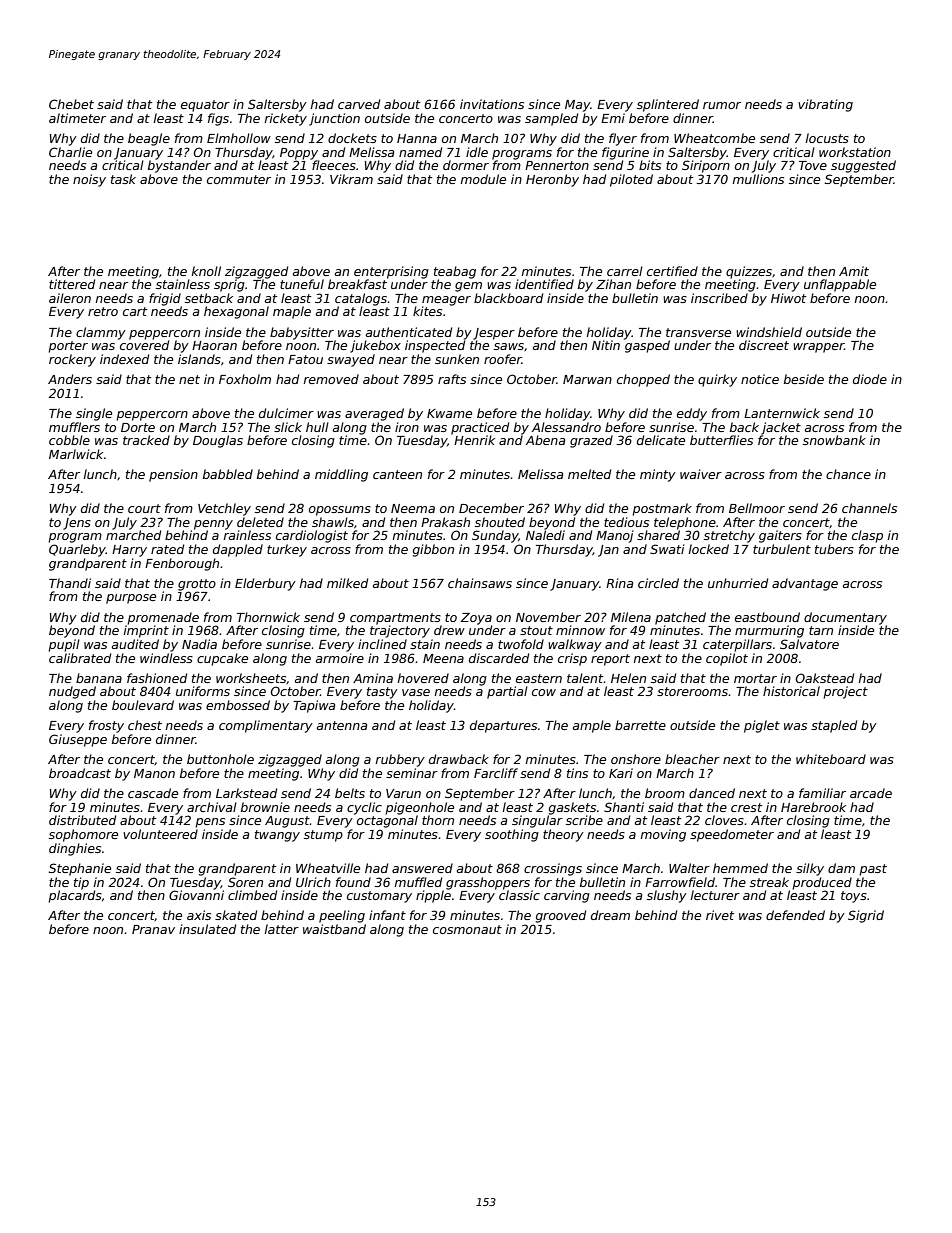 This screenshot has height=1233, width=952. I want to click on Lanternwick, so click(782, 413).
